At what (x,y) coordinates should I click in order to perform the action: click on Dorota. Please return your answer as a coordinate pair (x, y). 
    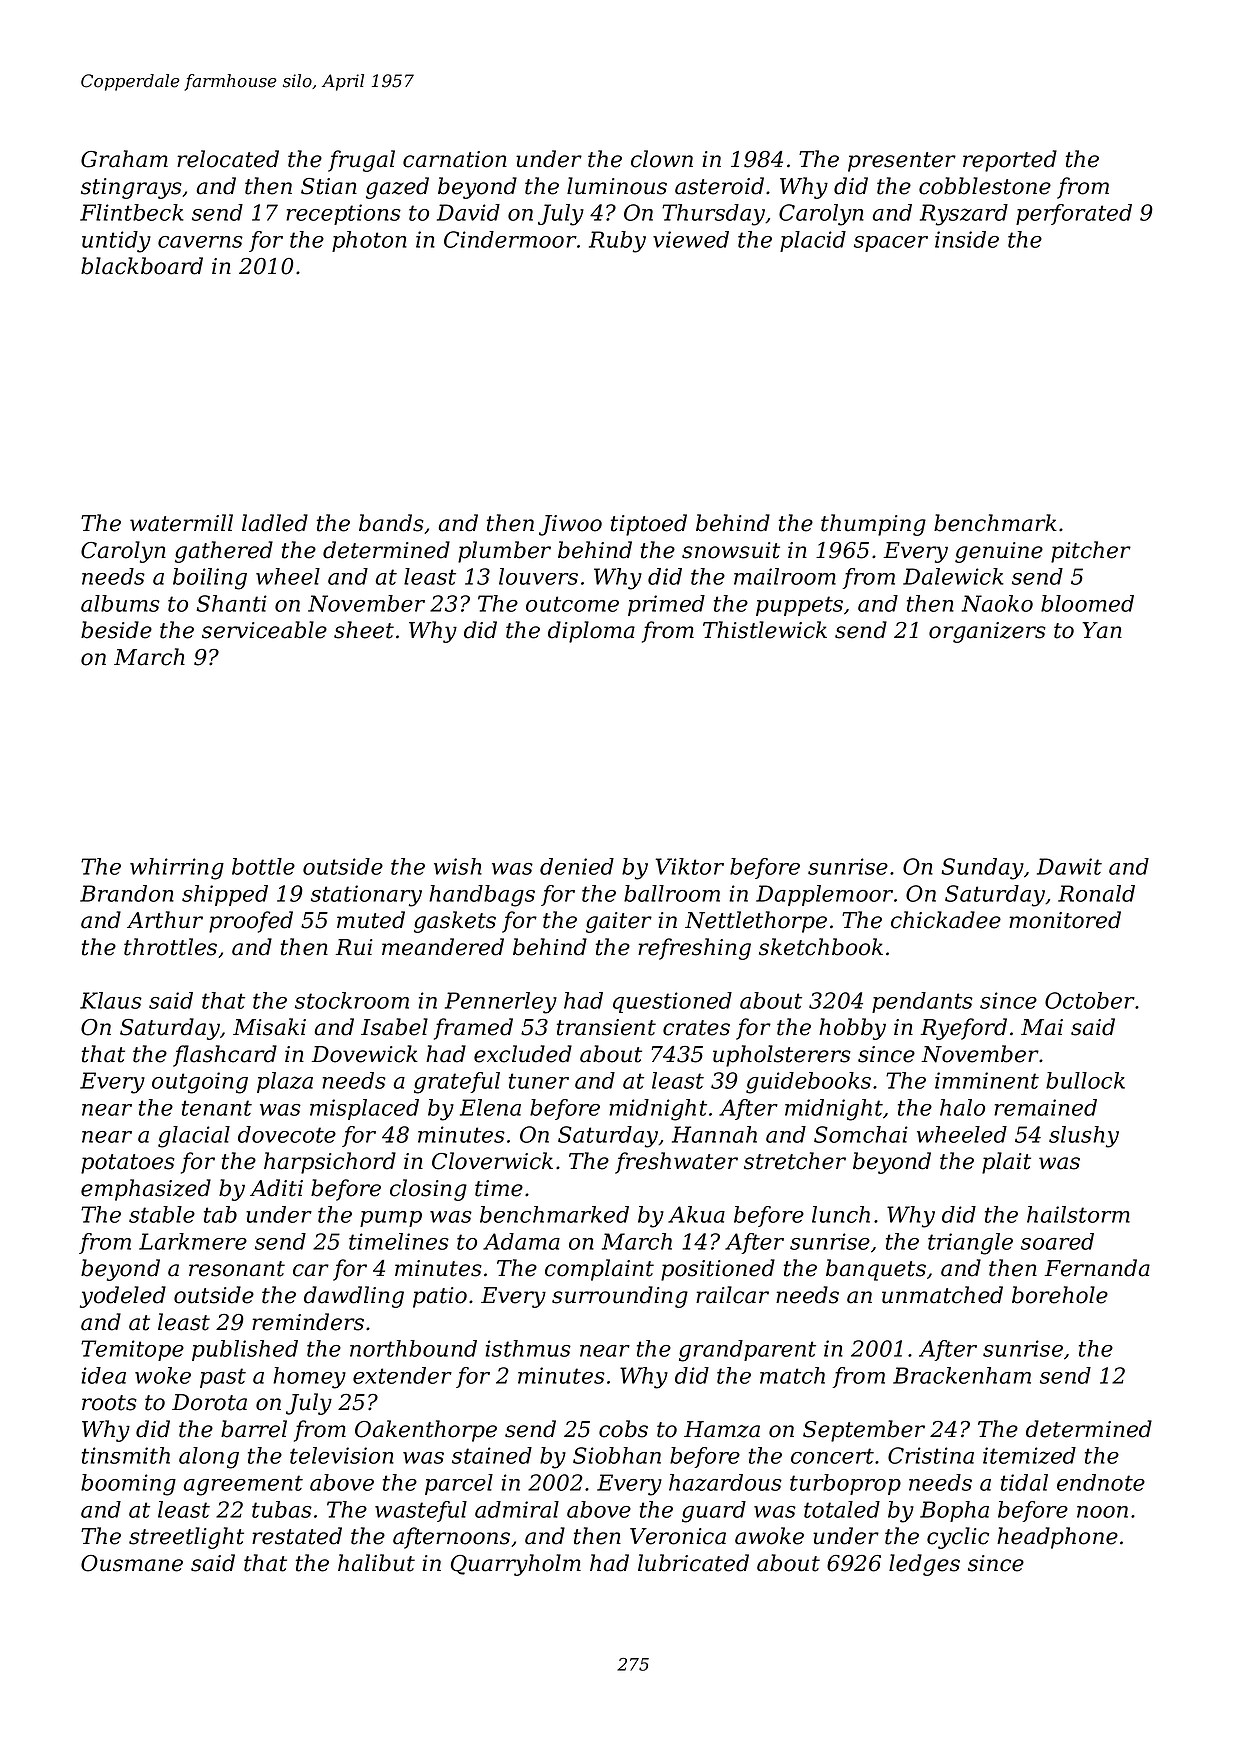
    Looking at the image, I should click on (209, 1402).
